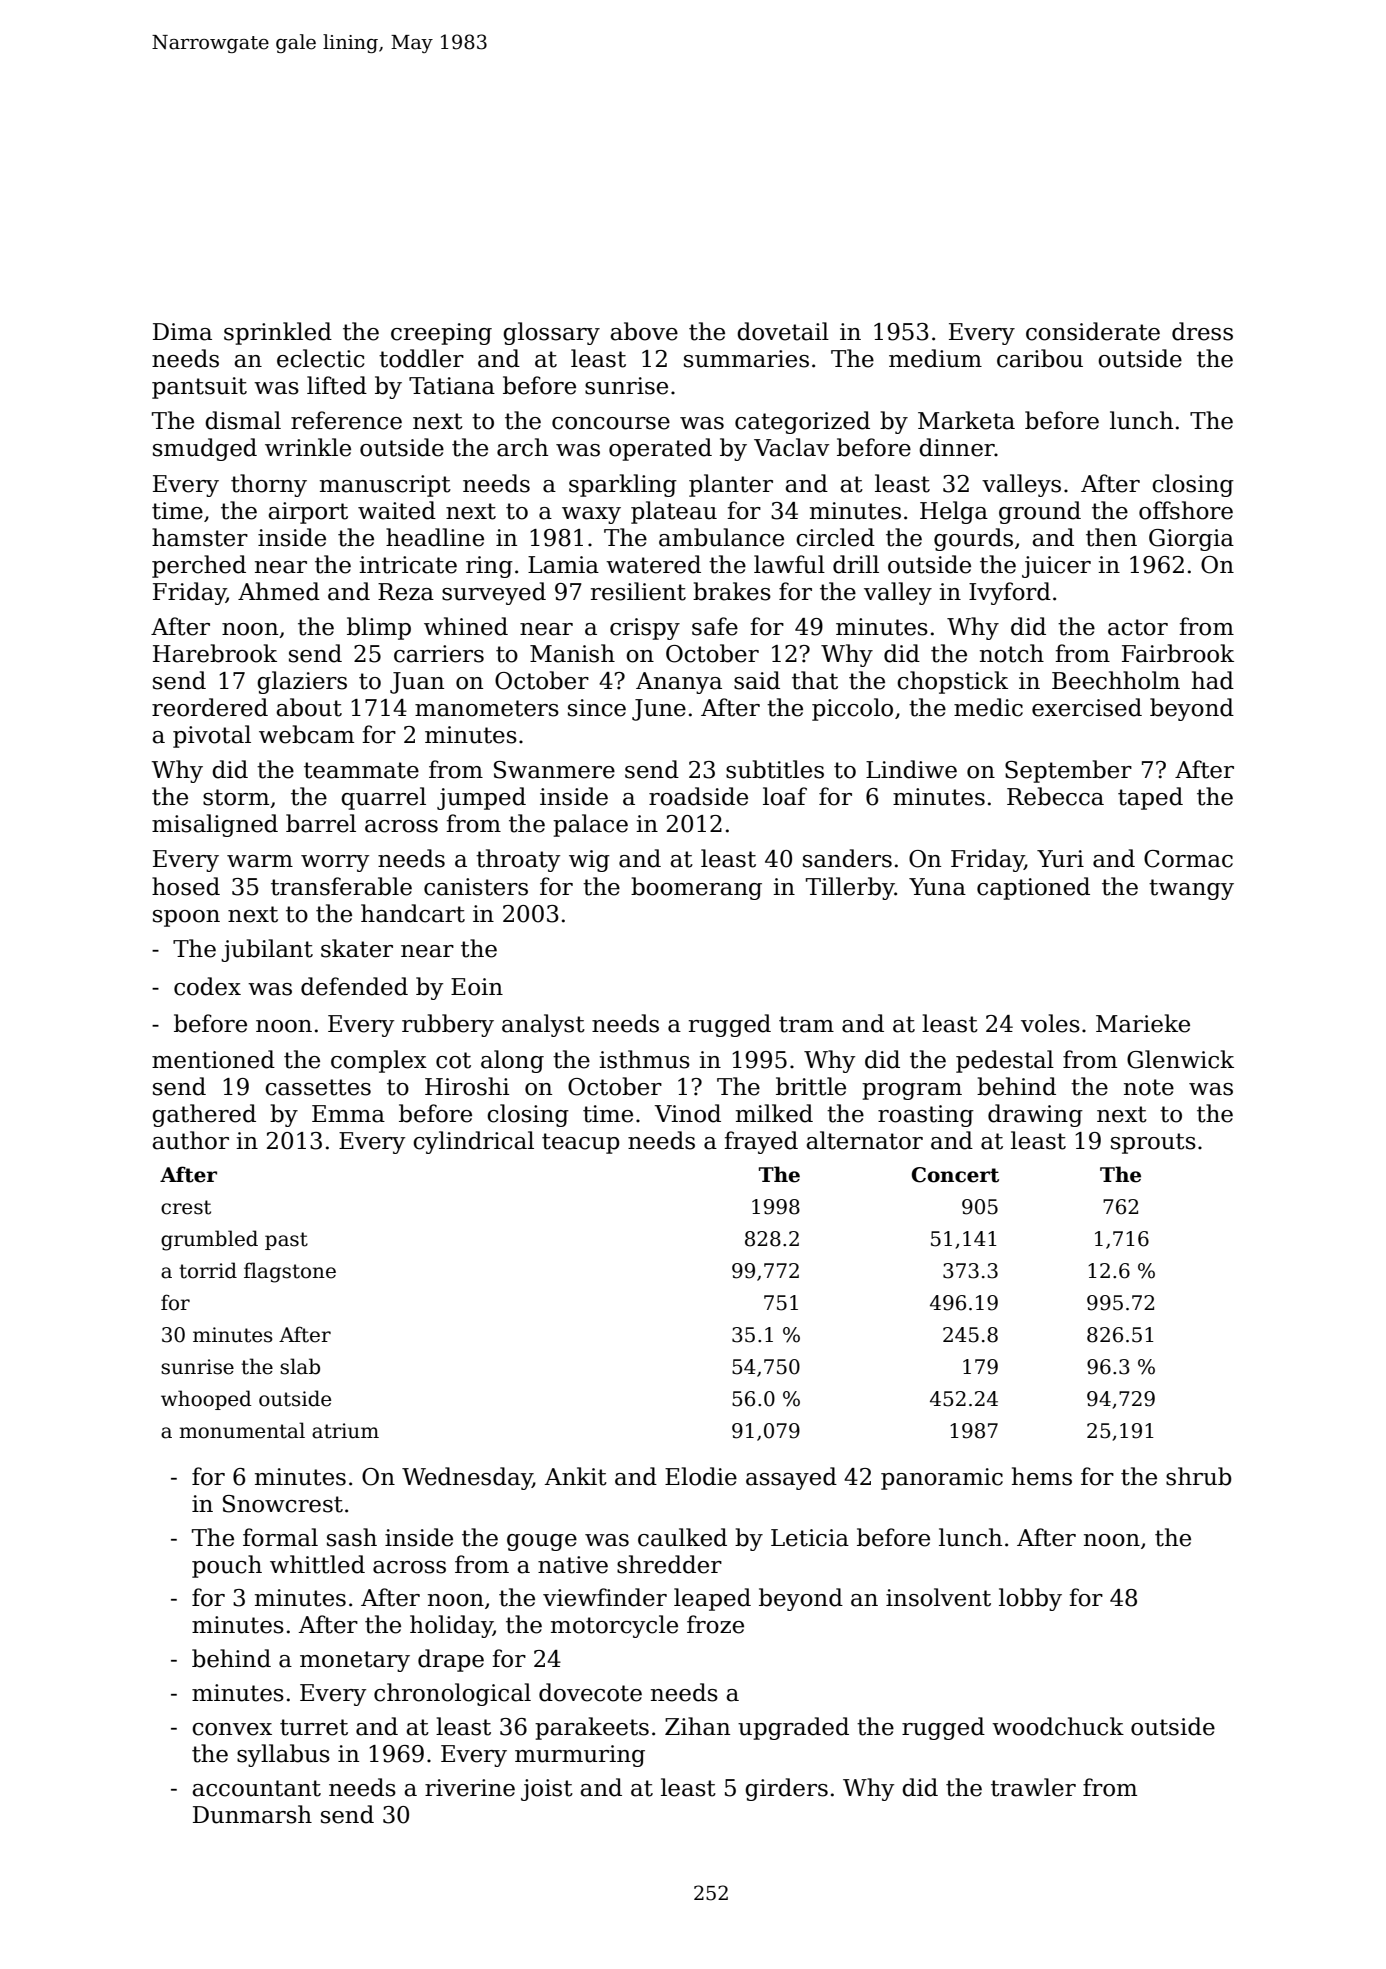  I want to click on misaligned, so click(215, 825).
